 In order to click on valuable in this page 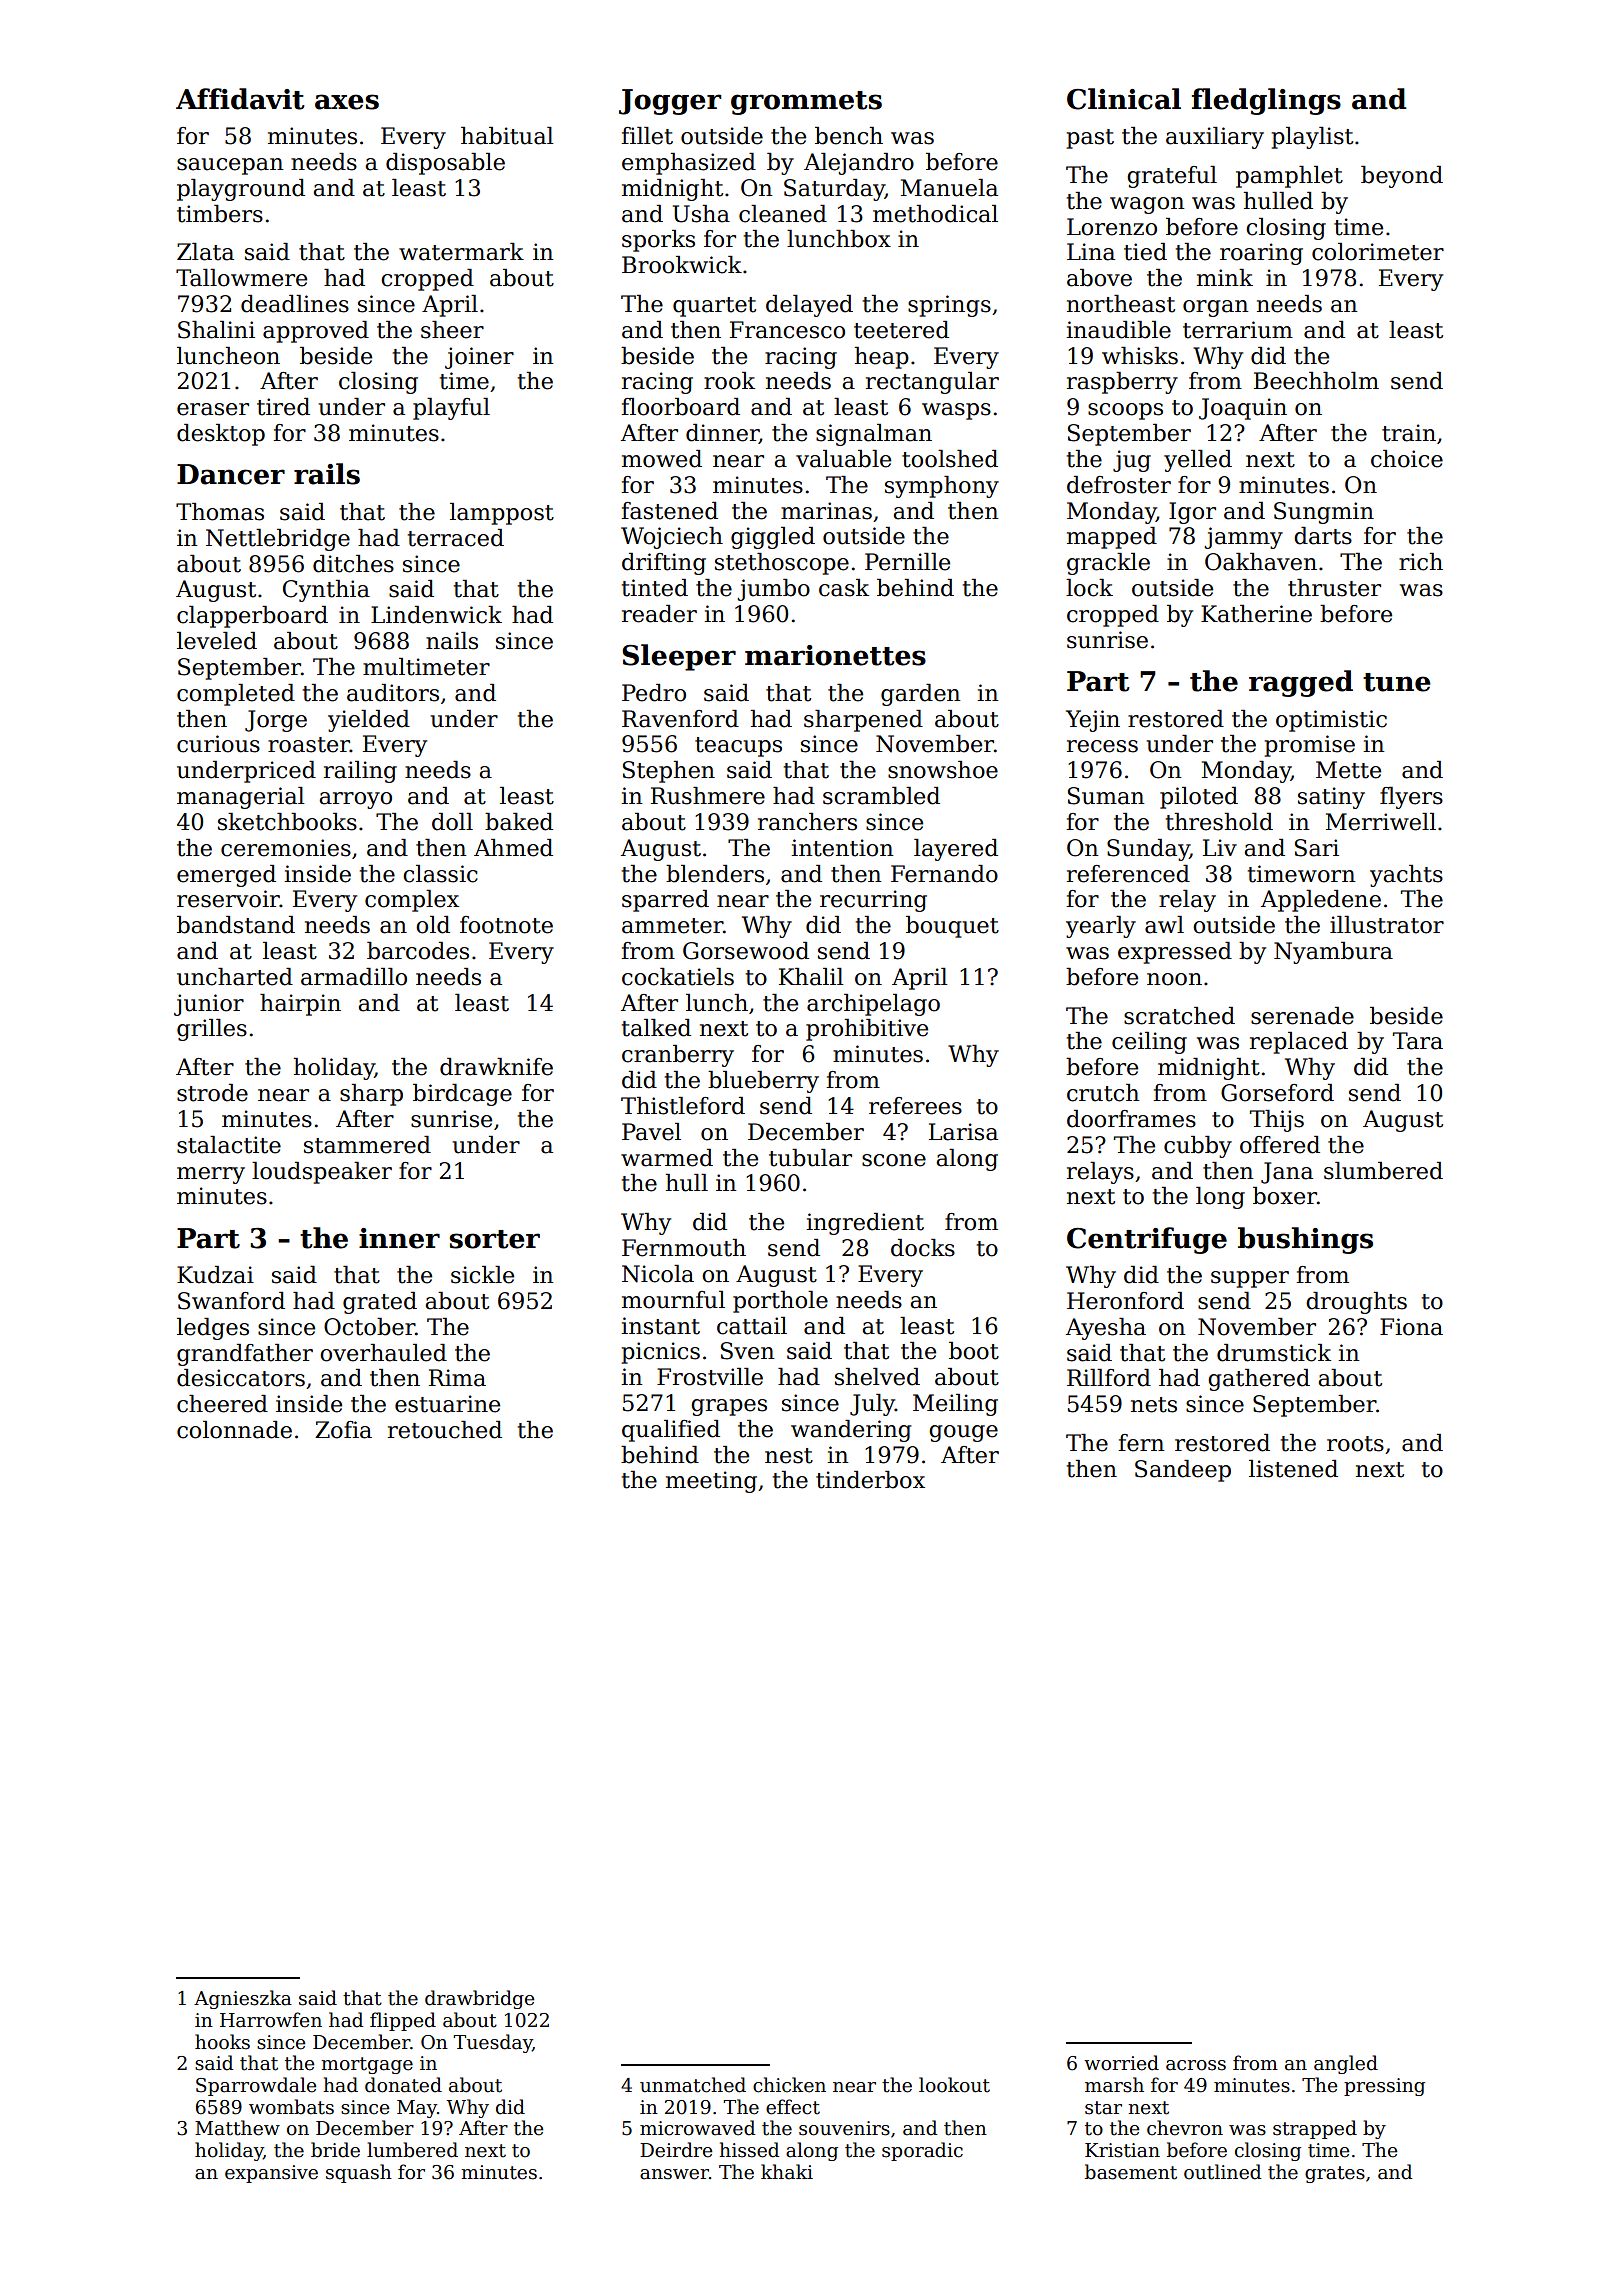, I will do `click(843, 459)`.
